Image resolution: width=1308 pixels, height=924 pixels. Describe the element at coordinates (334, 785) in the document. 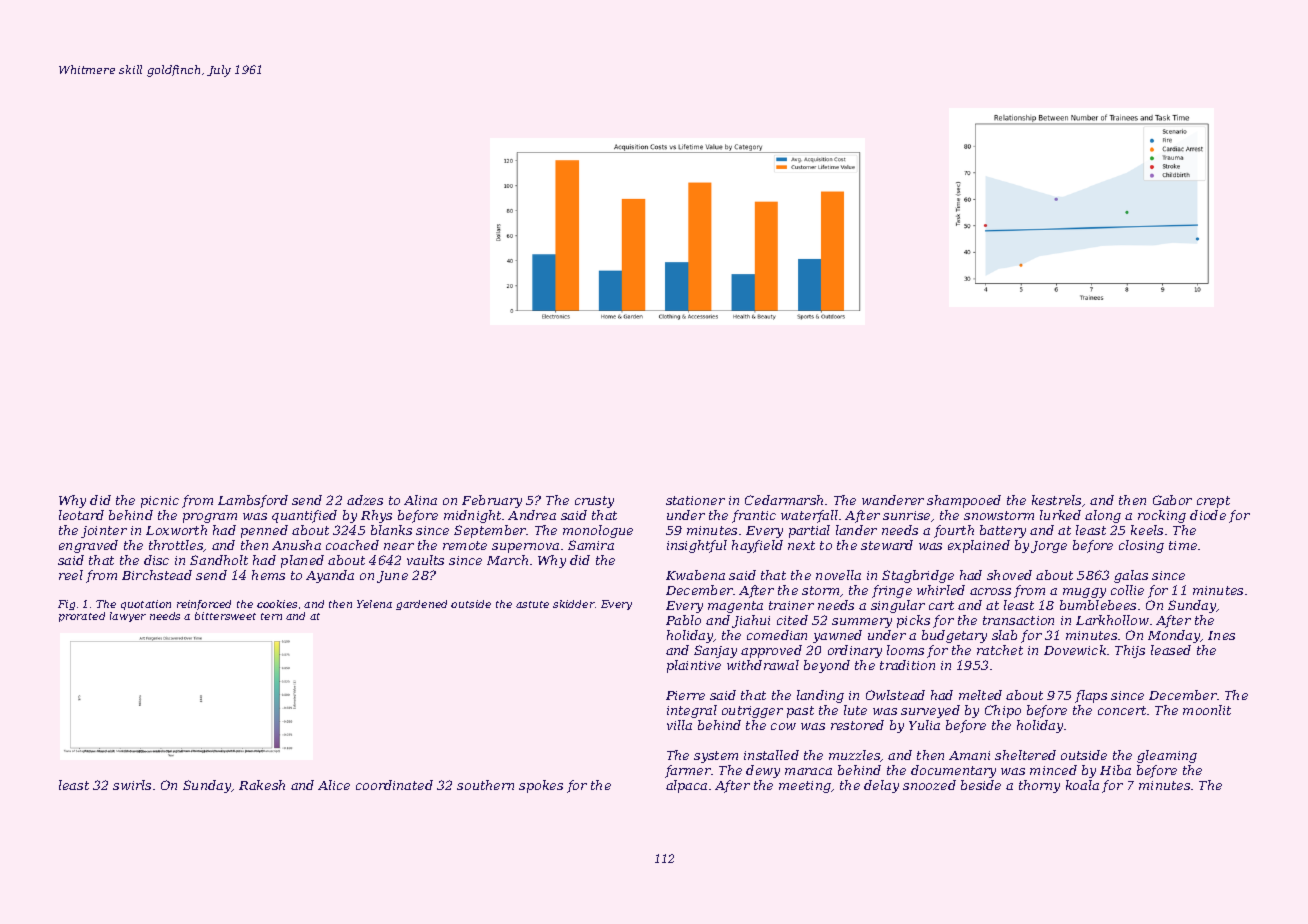

I see `Alice` at that location.
